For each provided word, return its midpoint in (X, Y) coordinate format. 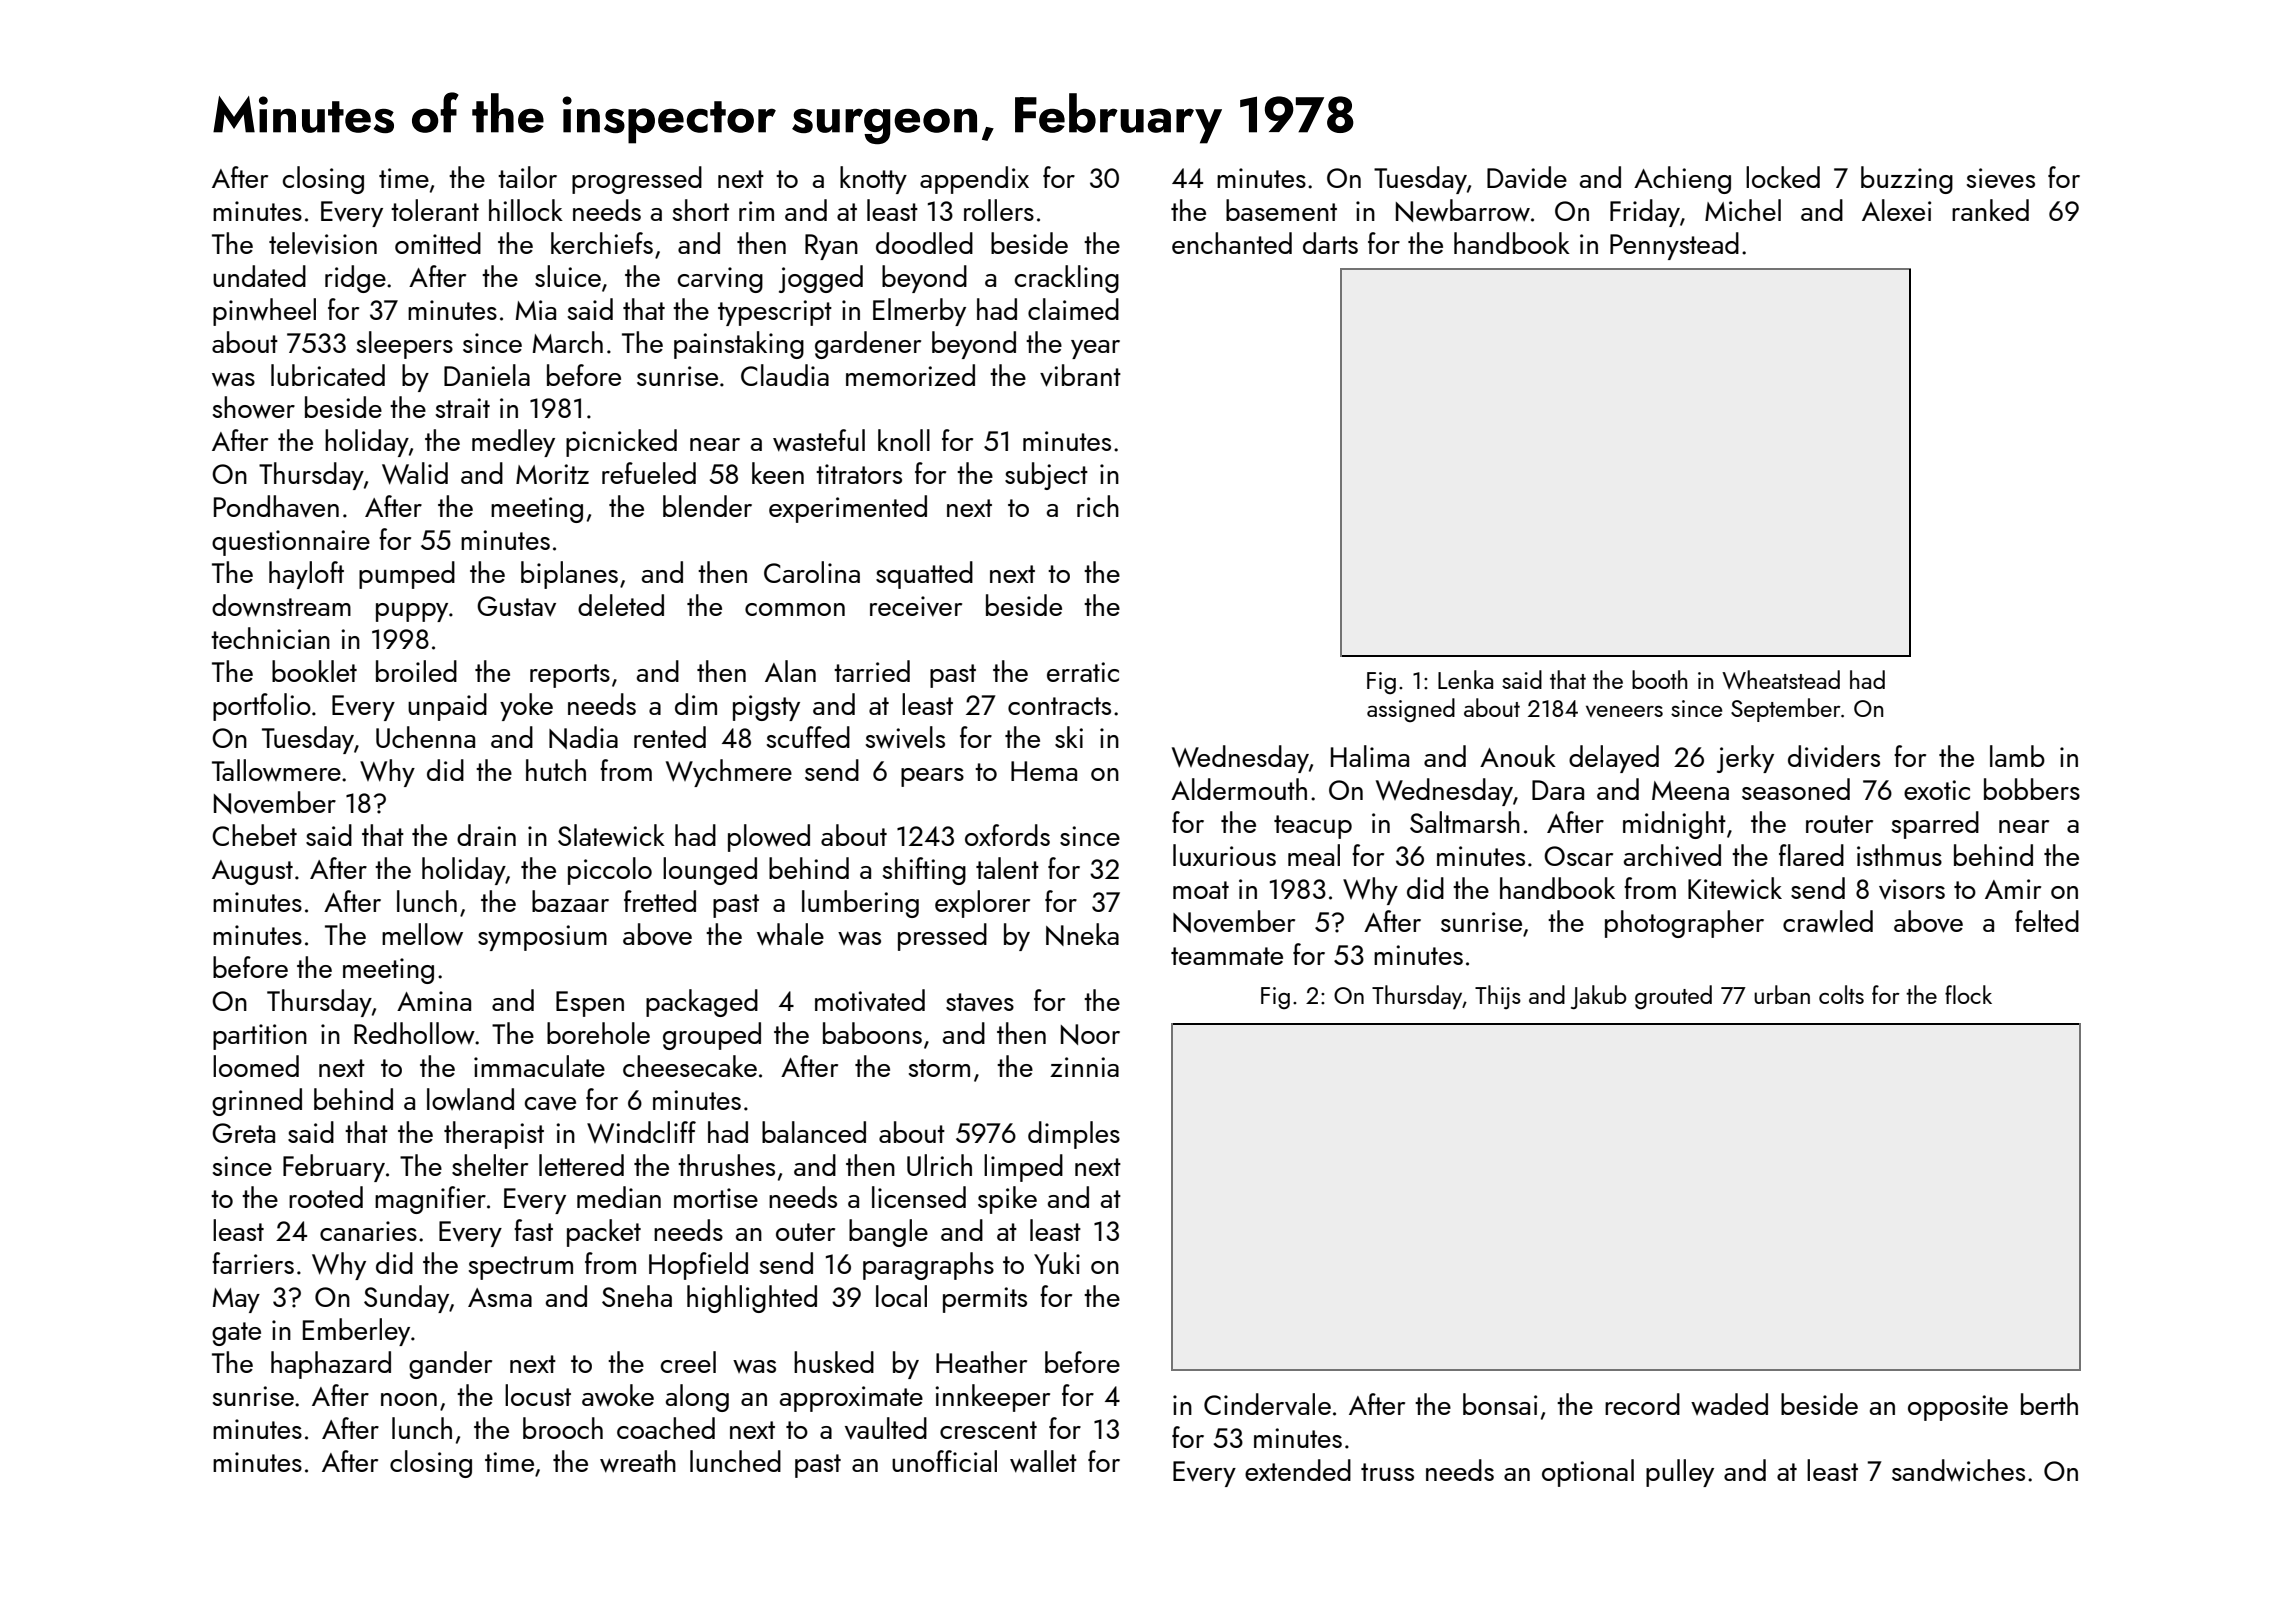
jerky (1745, 759)
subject (1046, 476)
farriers (253, 1263)
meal (1314, 855)
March (568, 342)
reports (570, 676)
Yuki (1057, 1263)
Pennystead (1674, 246)
